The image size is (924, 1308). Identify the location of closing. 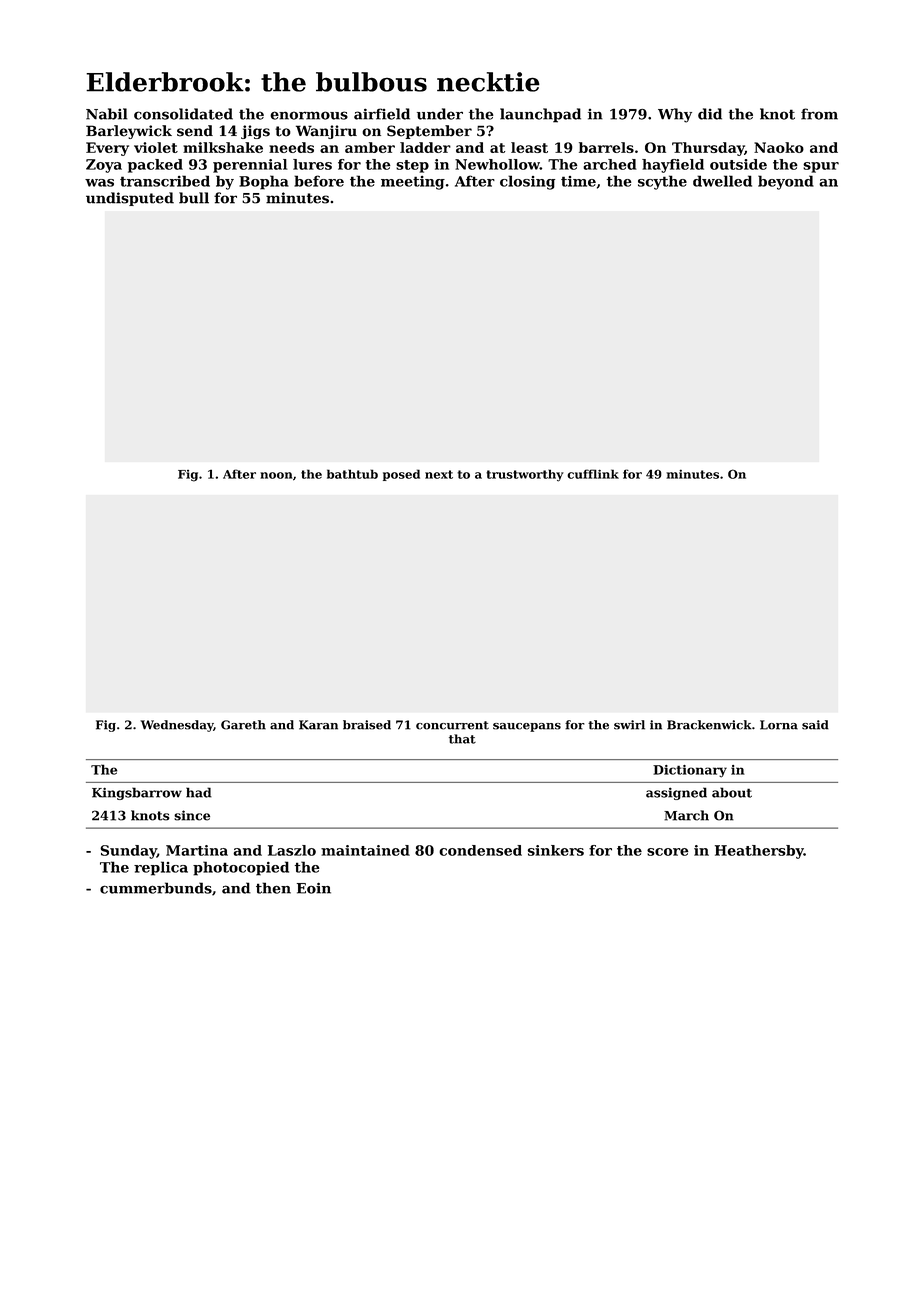
(527, 182).
